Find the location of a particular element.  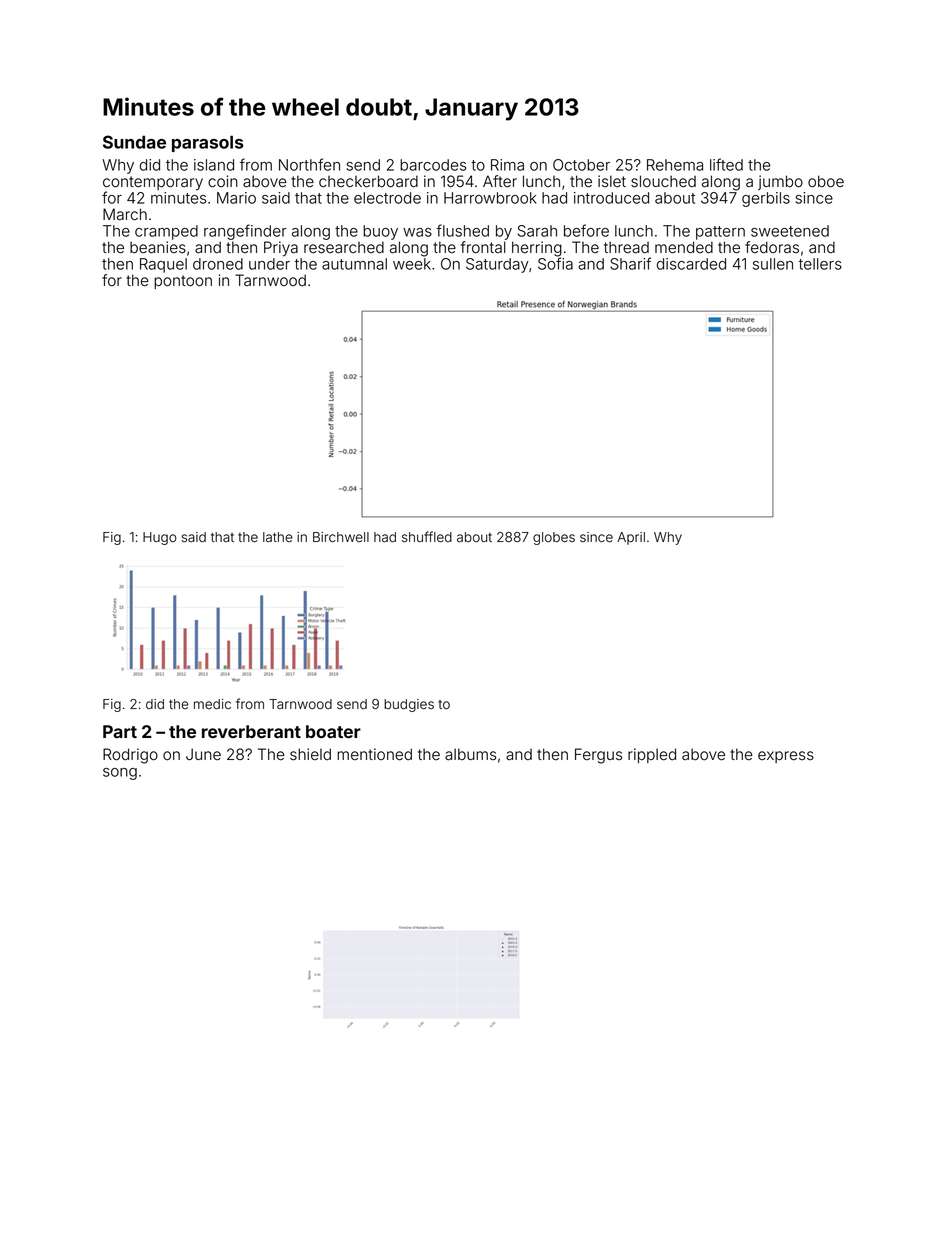

express is located at coordinates (786, 757).
